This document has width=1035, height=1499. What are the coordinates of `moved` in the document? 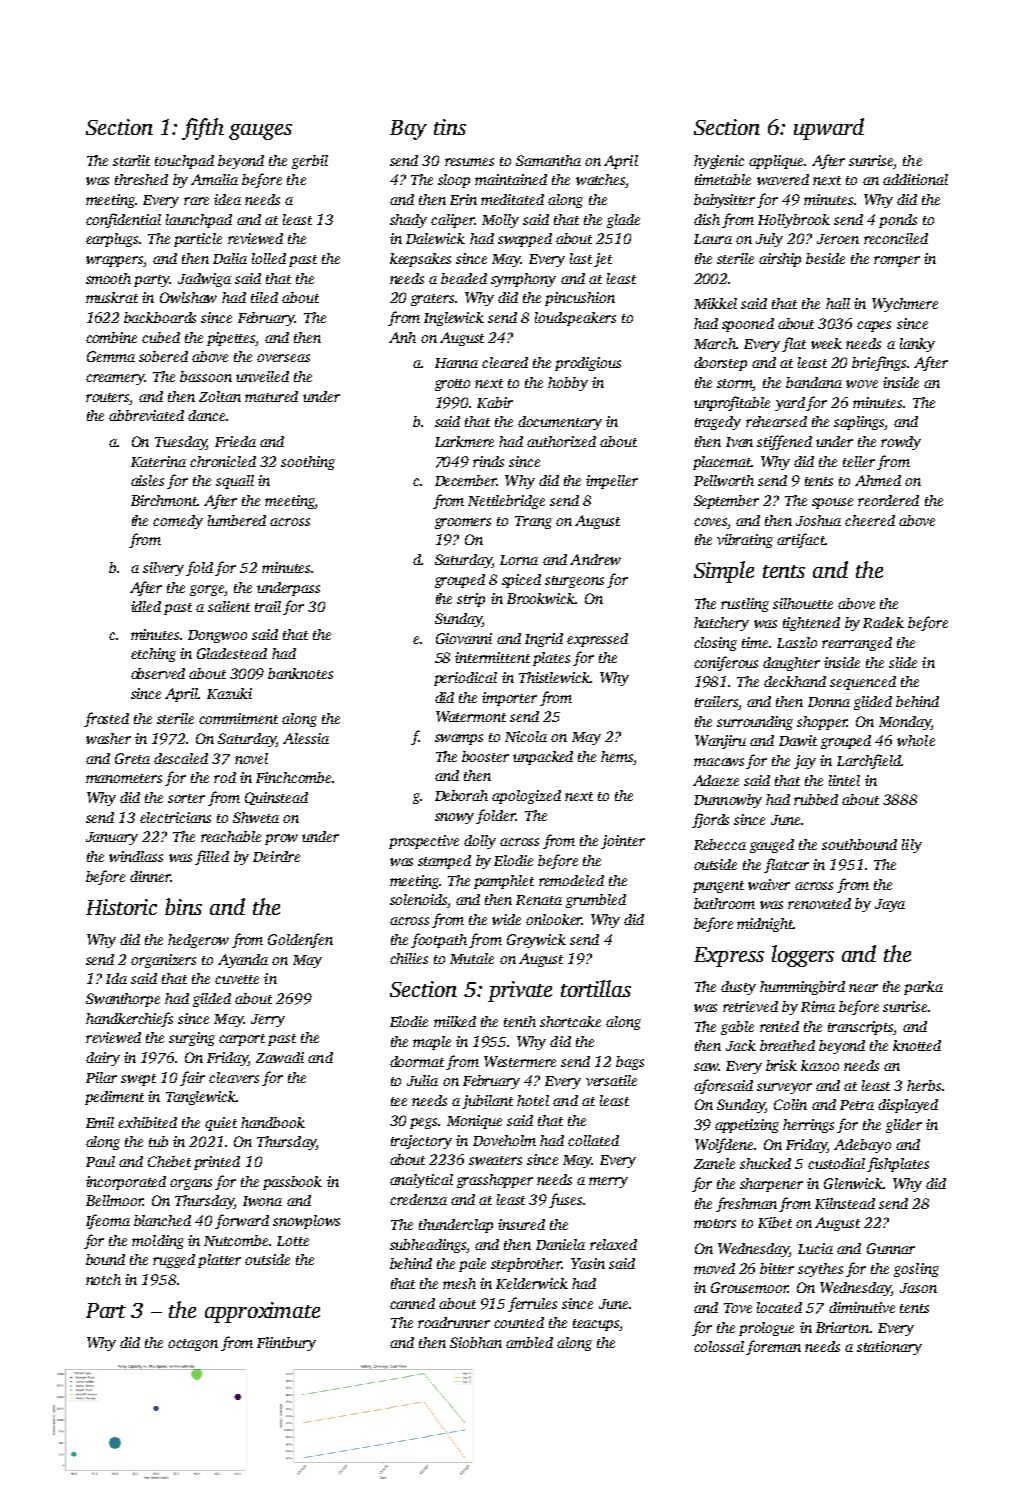 It's located at (714, 1268).
